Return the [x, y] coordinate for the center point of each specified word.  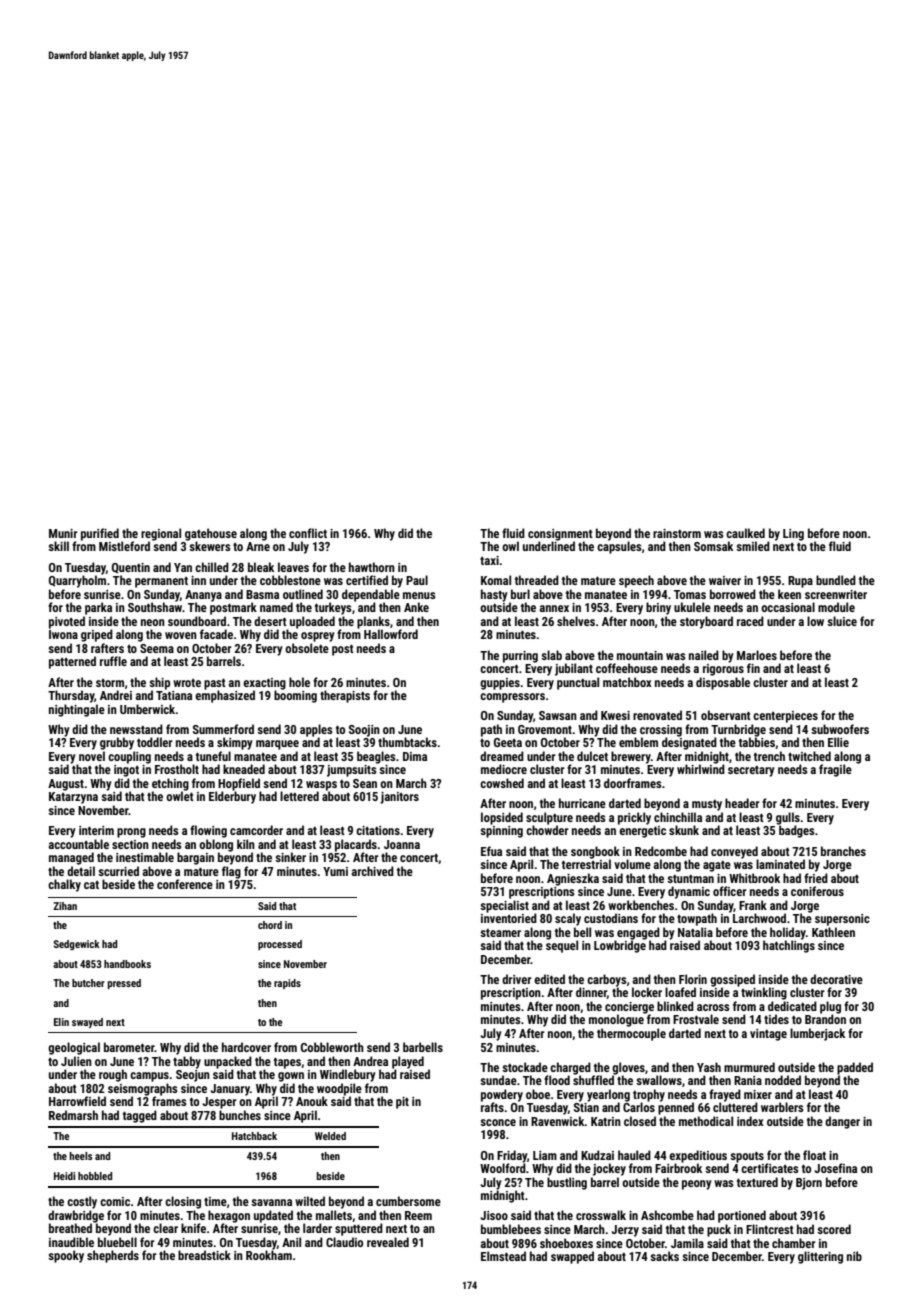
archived [372, 871]
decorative [836, 979]
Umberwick [148, 709]
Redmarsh [73, 1115]
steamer [500, 933]
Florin [693, 979]
